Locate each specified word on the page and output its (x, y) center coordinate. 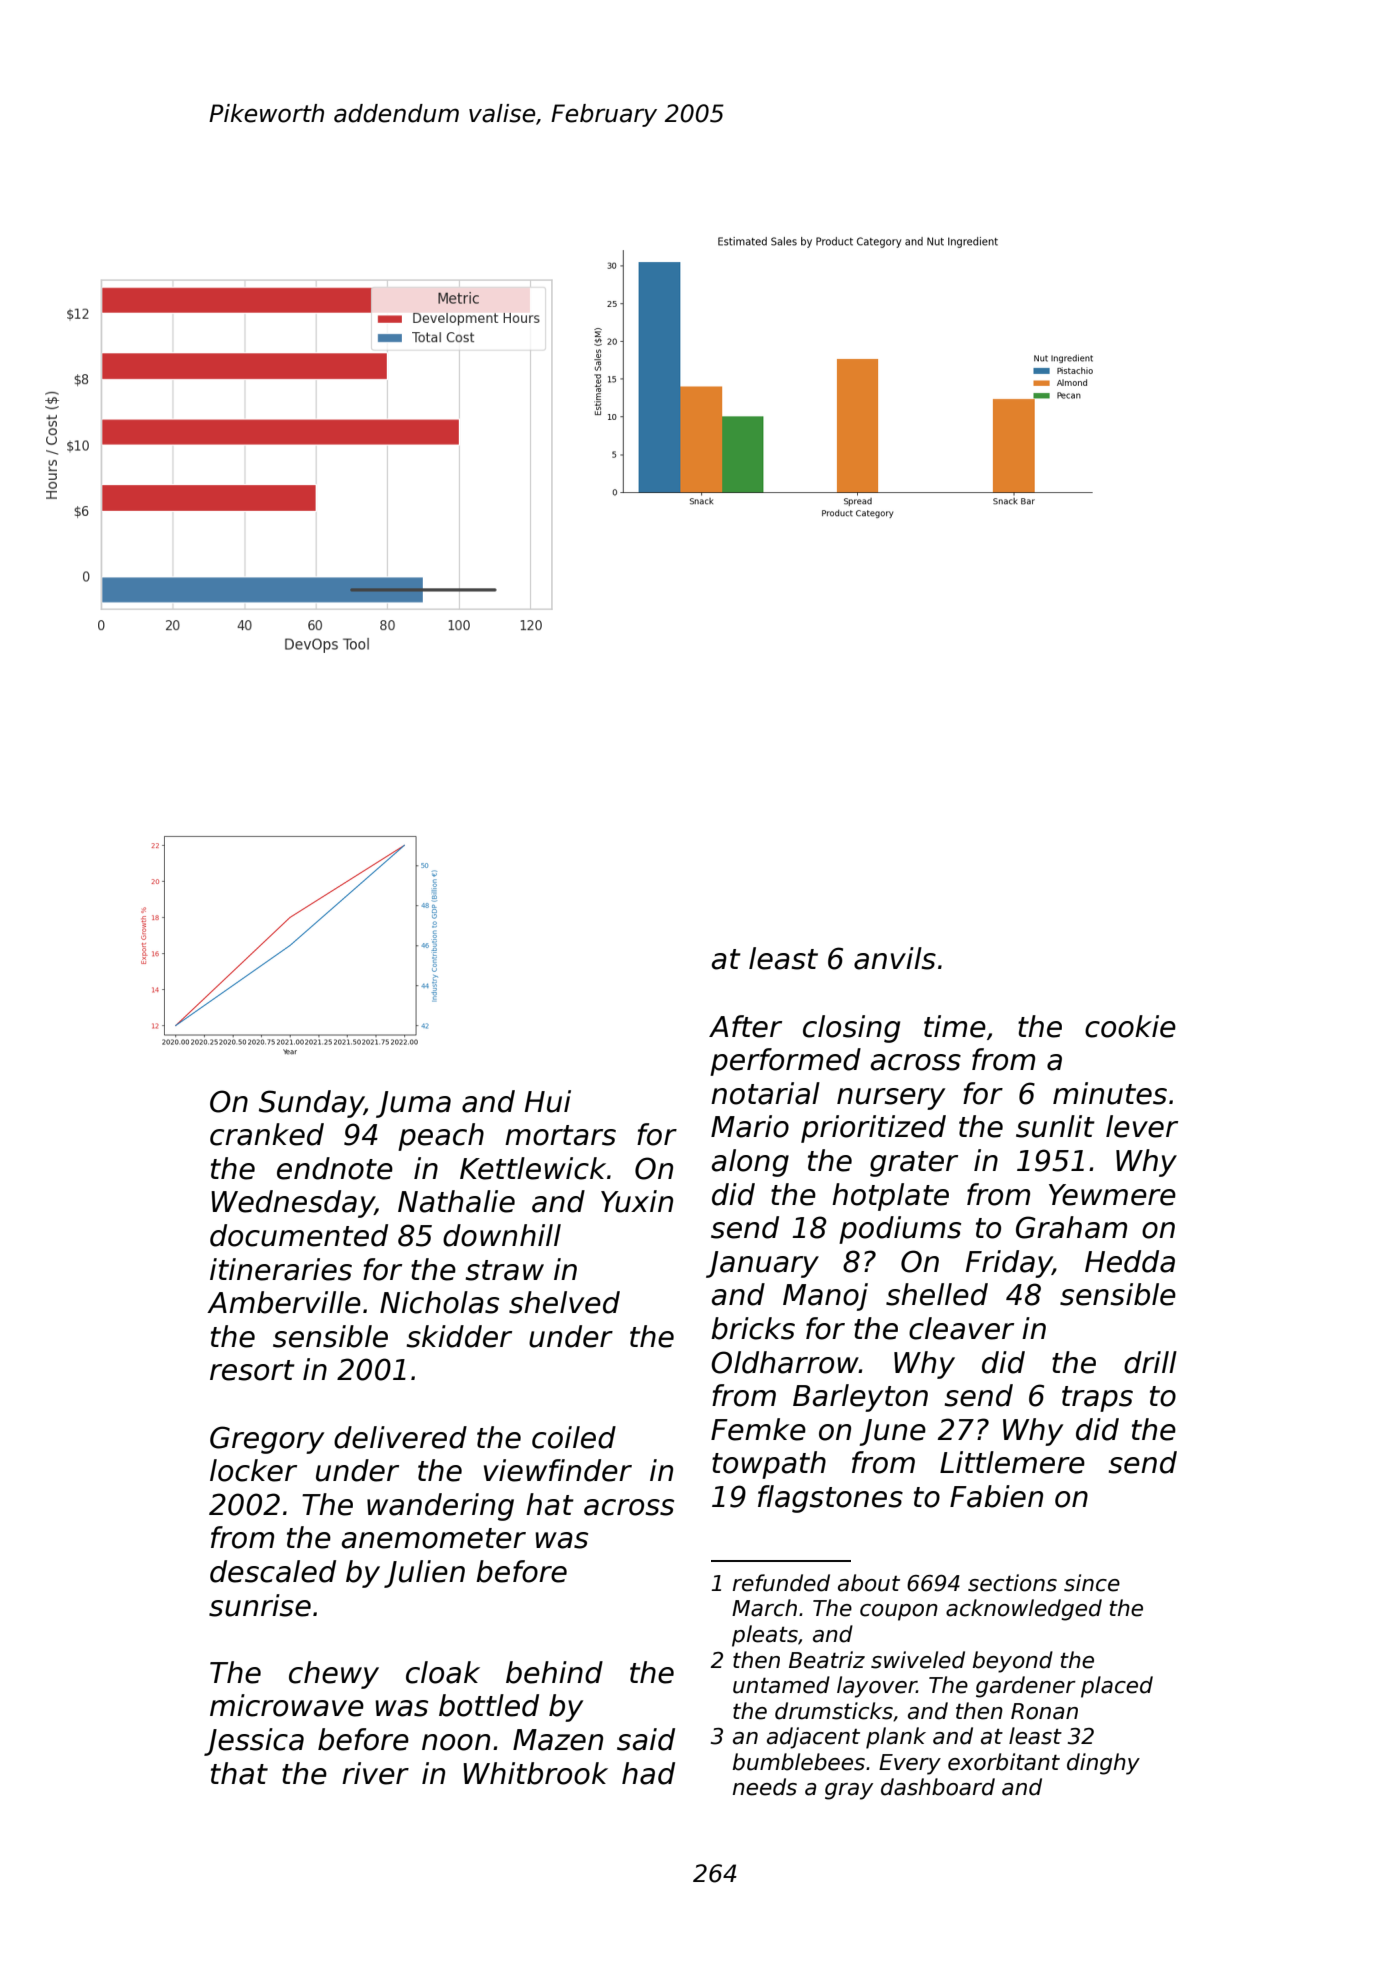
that (239, 1773)
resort (252, 1370)
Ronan (1044, 1711)
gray (849, 1791)
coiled (574, 1437)
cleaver (961, 1328)
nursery (891, 1099)
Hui (548, 1101)
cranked (267, 1134)
